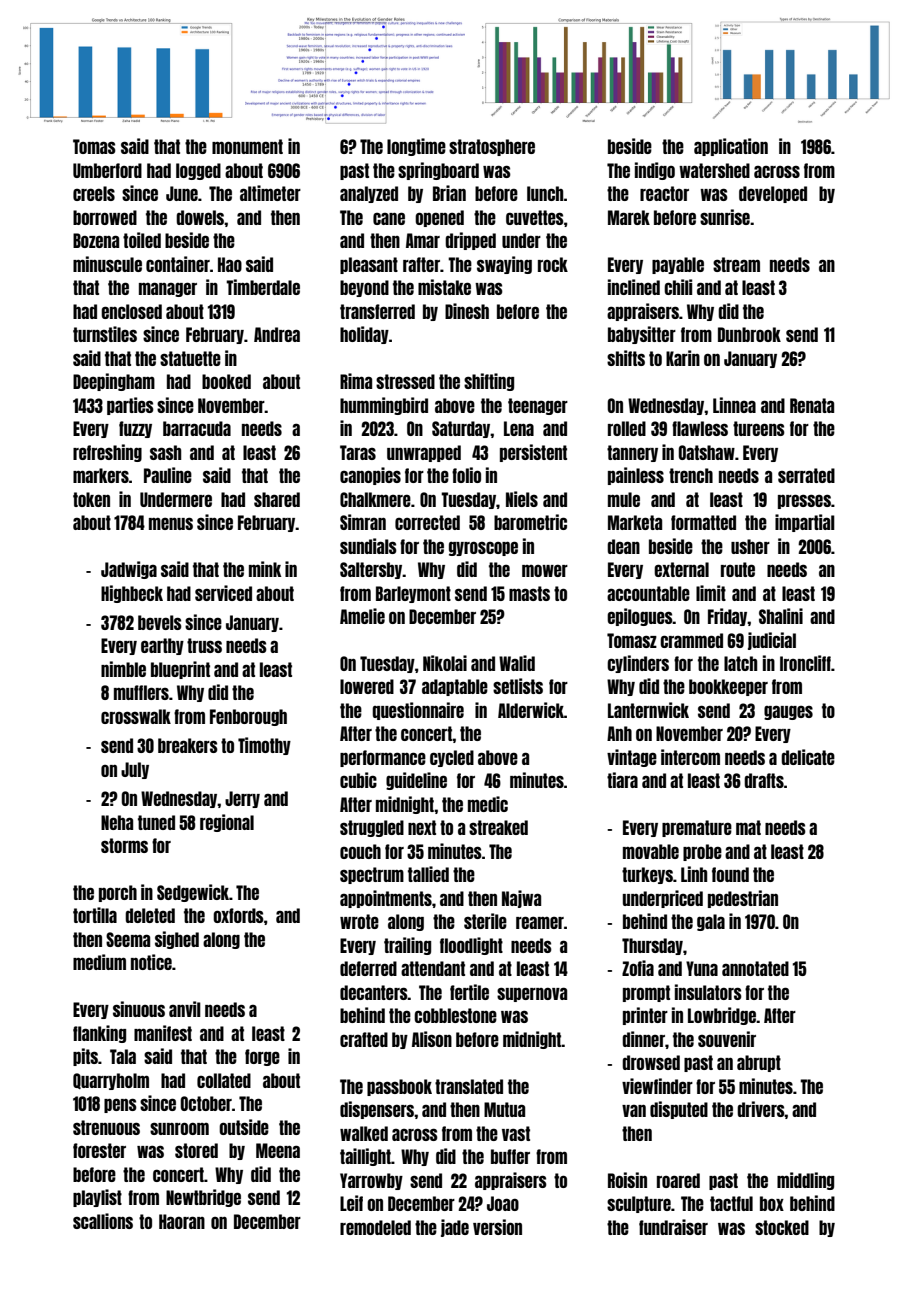 This page has width=908, height=1316. What do you see at coordinates (182, 1221) in the page?
I see `Haoran` at bounding box center [182, 1221].
